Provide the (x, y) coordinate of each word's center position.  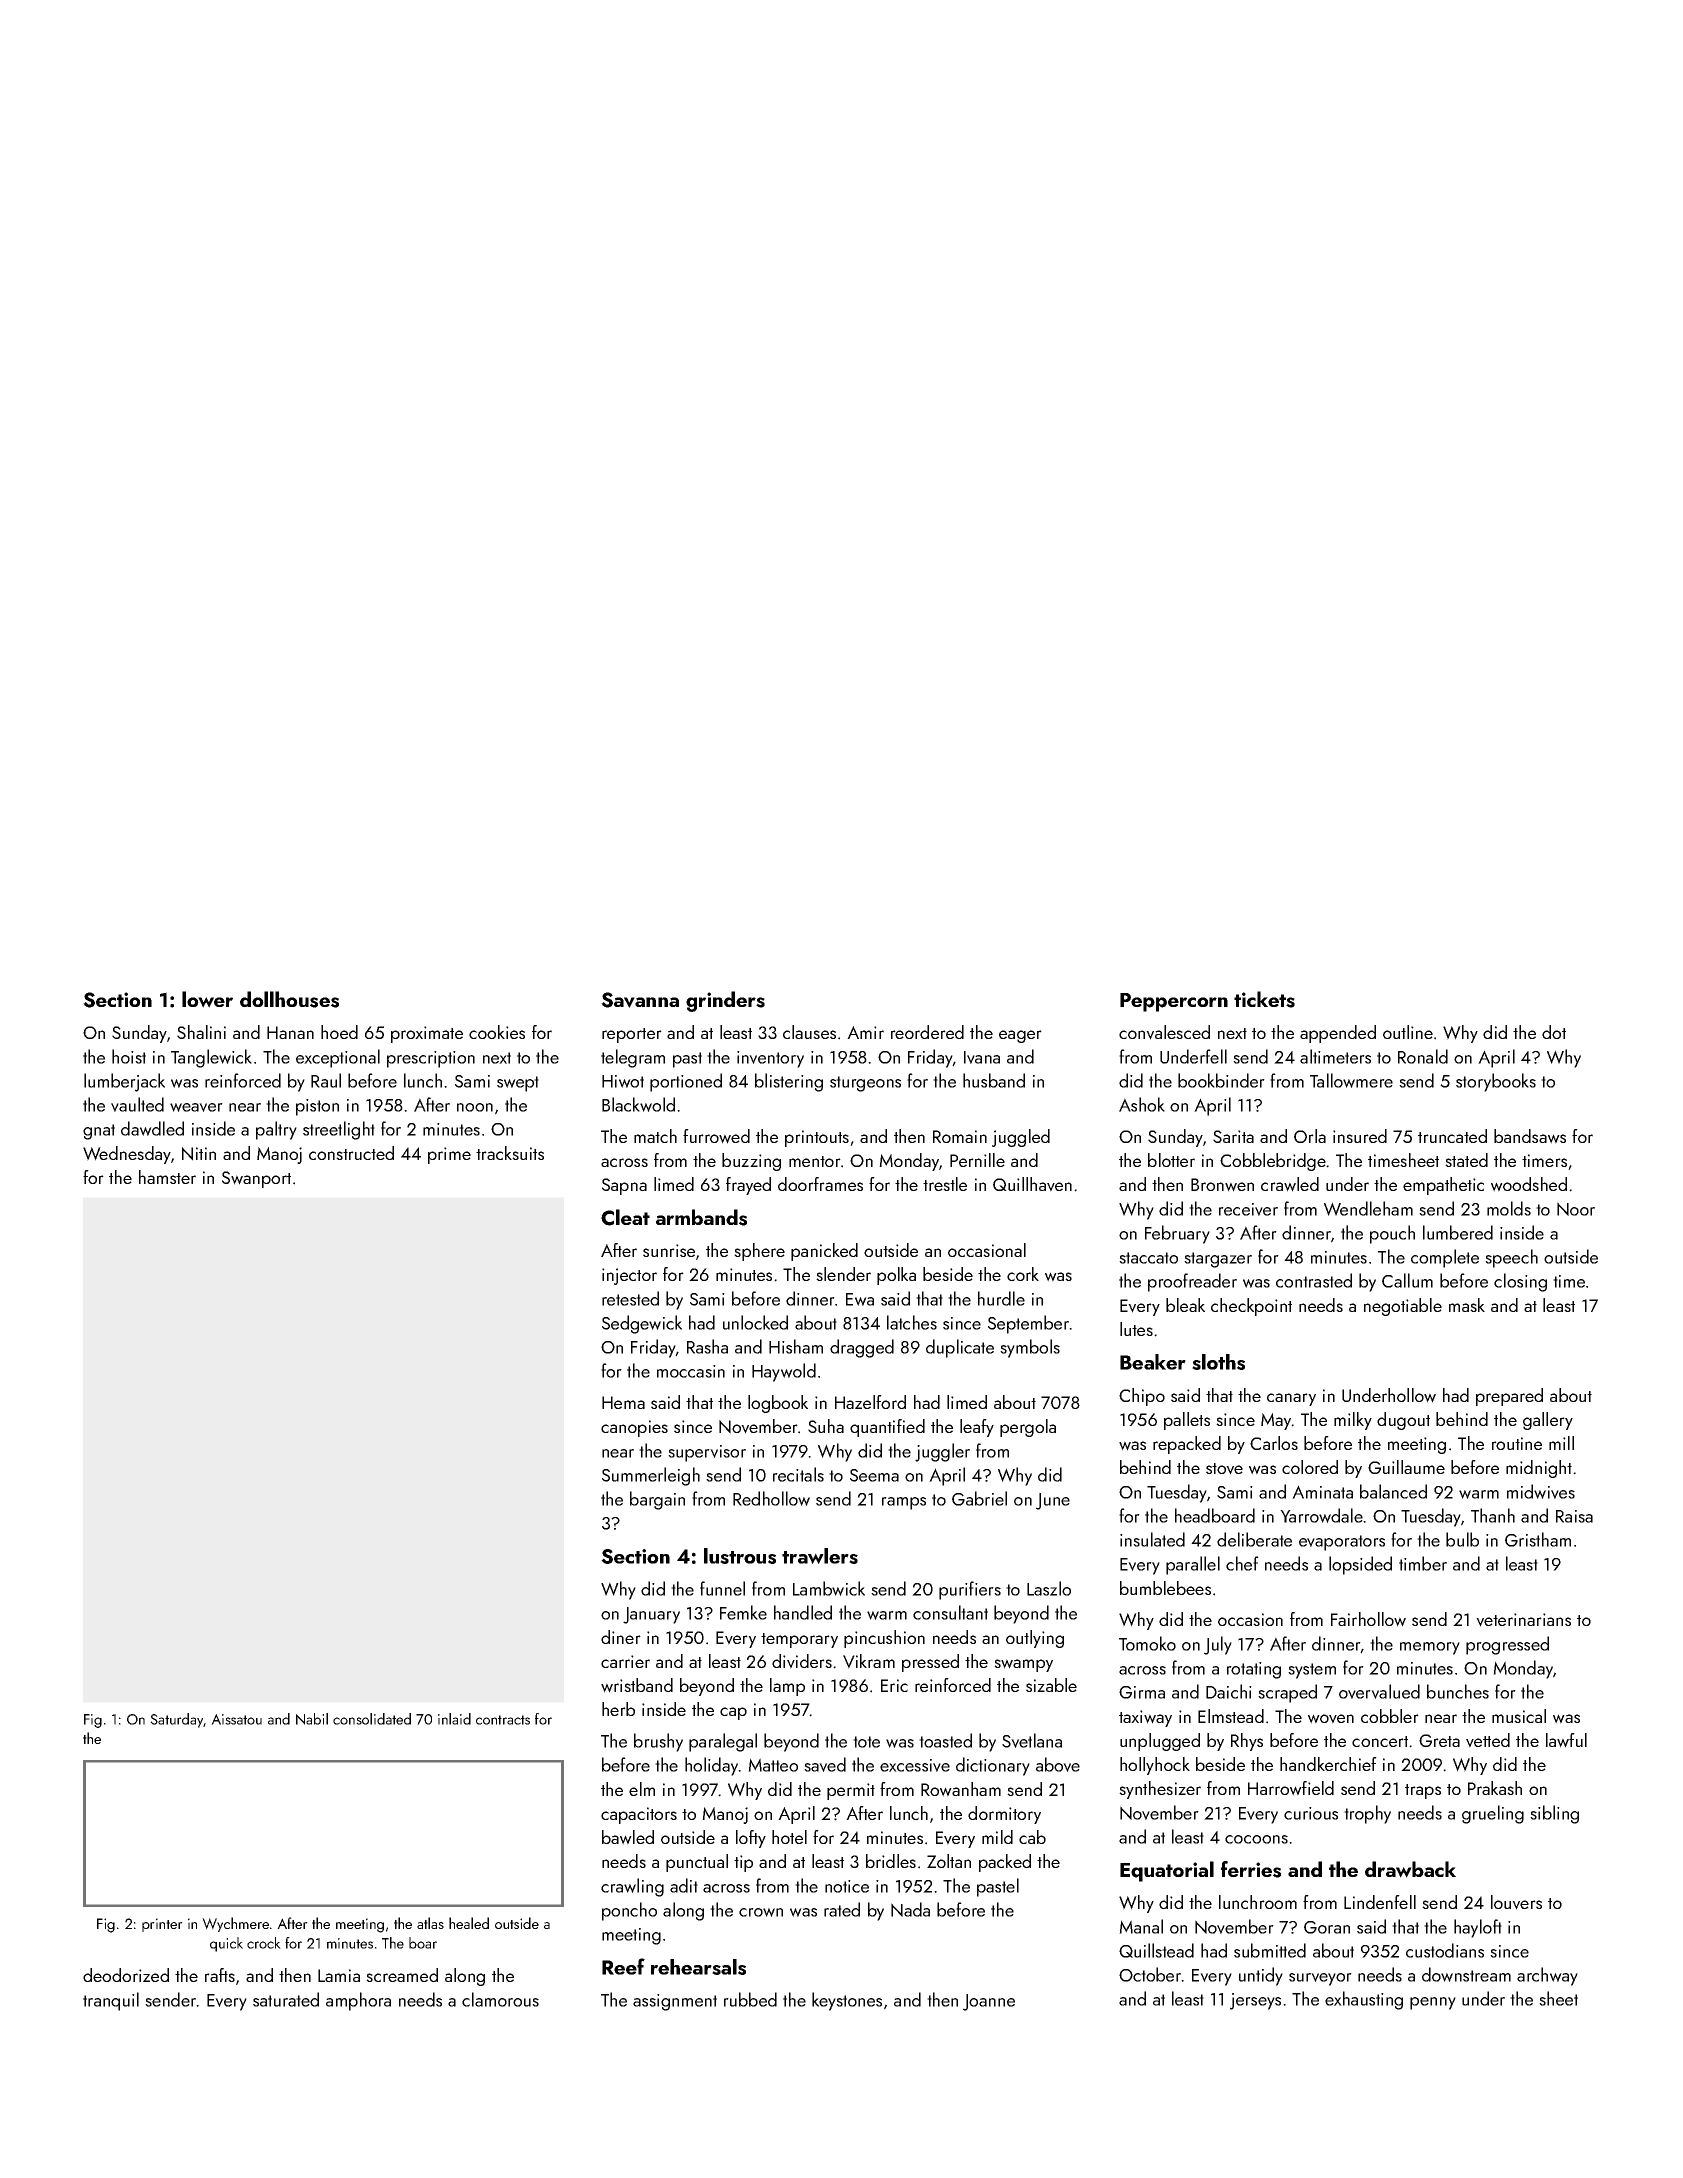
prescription (431, 1059)
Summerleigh (651, 1476)
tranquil (111, 2001)
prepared (1509, 1397)
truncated (1452, 1136)
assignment (675, 2002)
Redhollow (771, 1498)
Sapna (624, 1186)
